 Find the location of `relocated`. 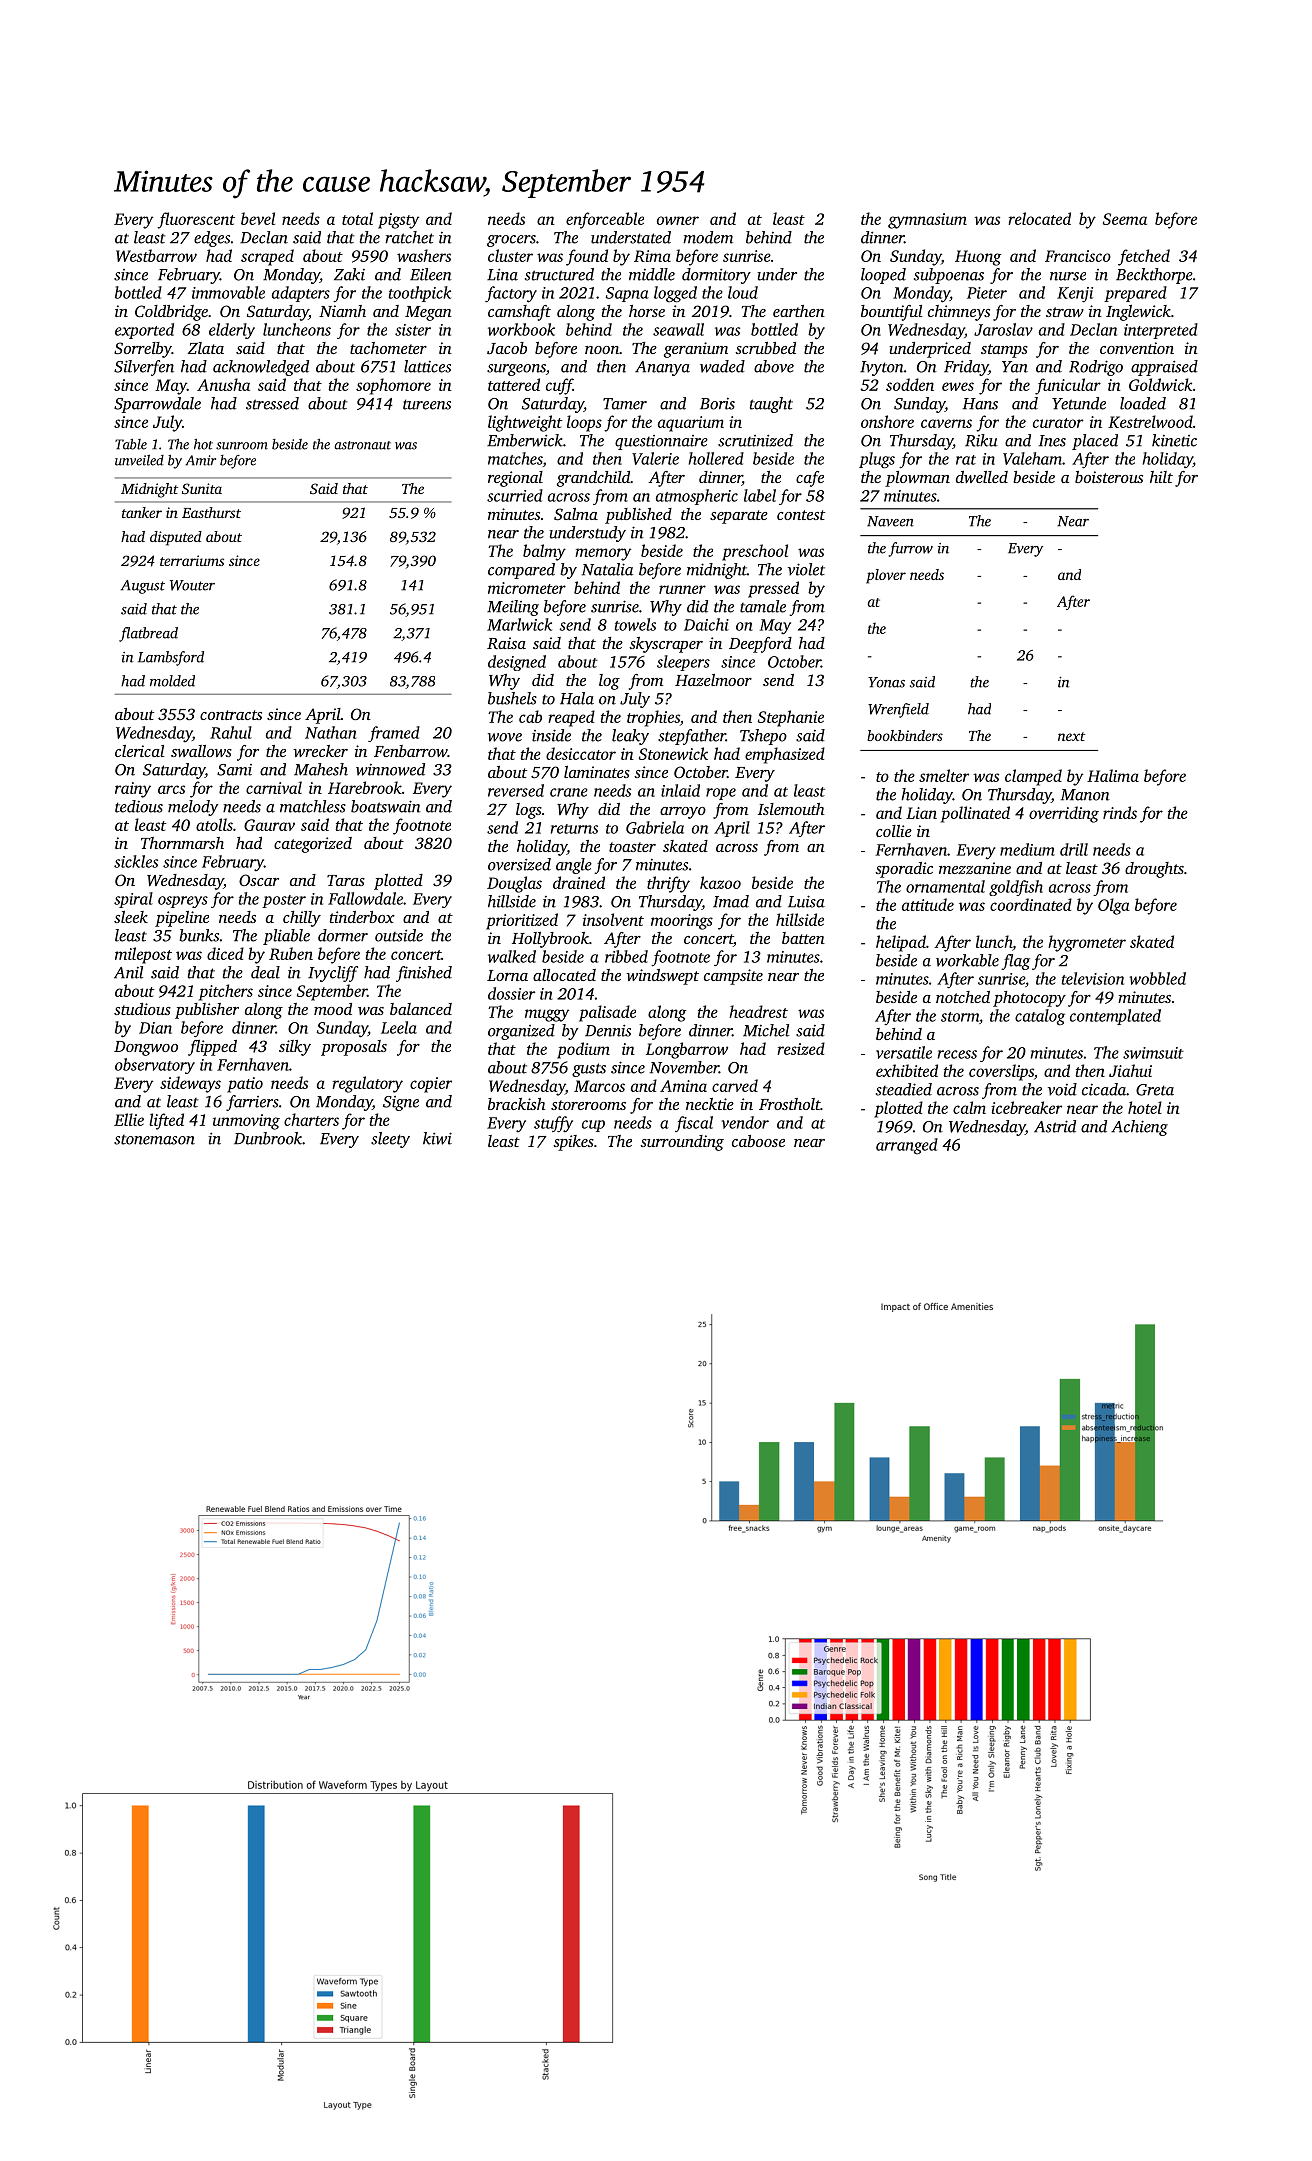

relocated is located at coordinates (1039, 218).
